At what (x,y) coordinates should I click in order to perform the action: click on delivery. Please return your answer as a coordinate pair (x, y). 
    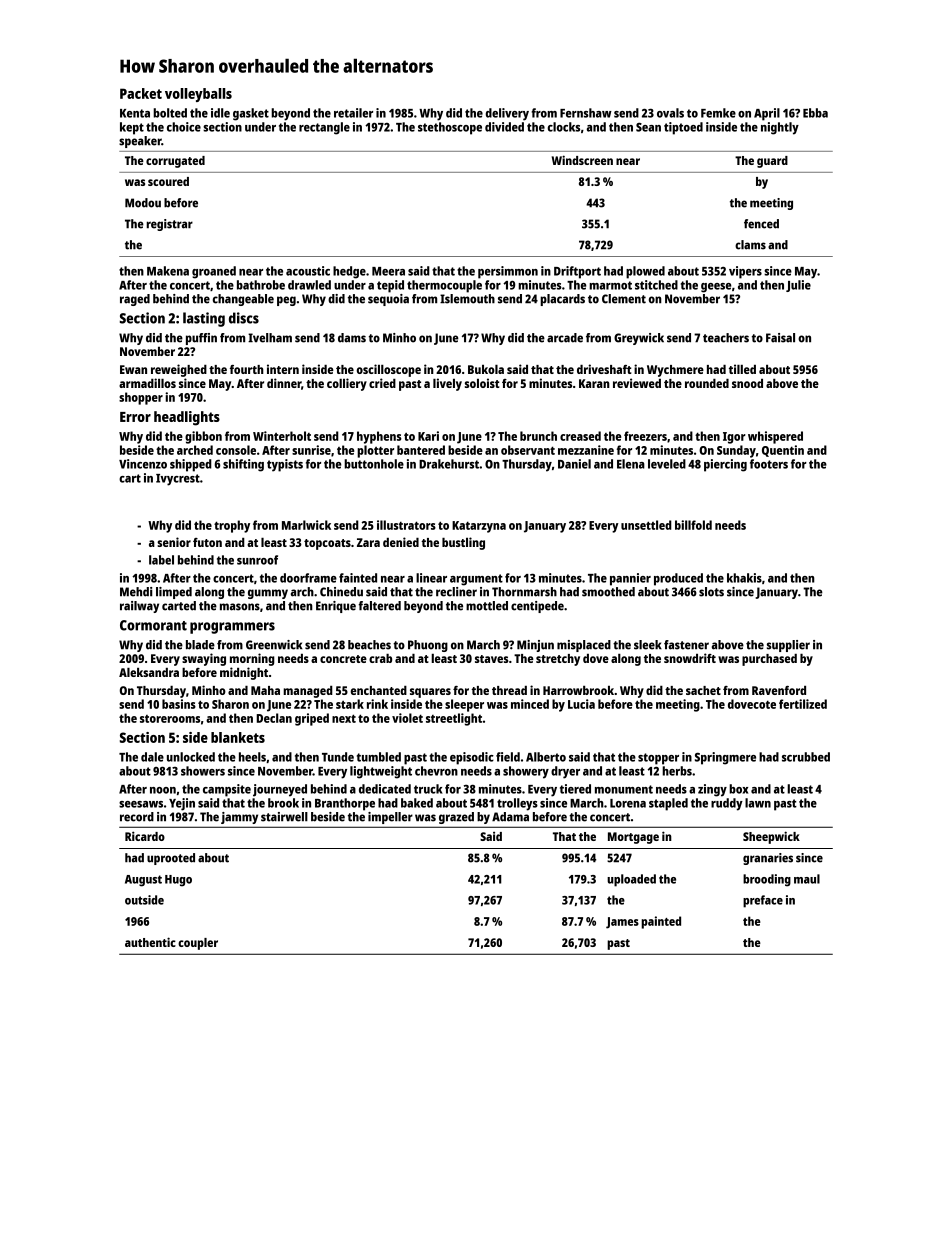
    Looking at the image, I should click on (507, 114).
